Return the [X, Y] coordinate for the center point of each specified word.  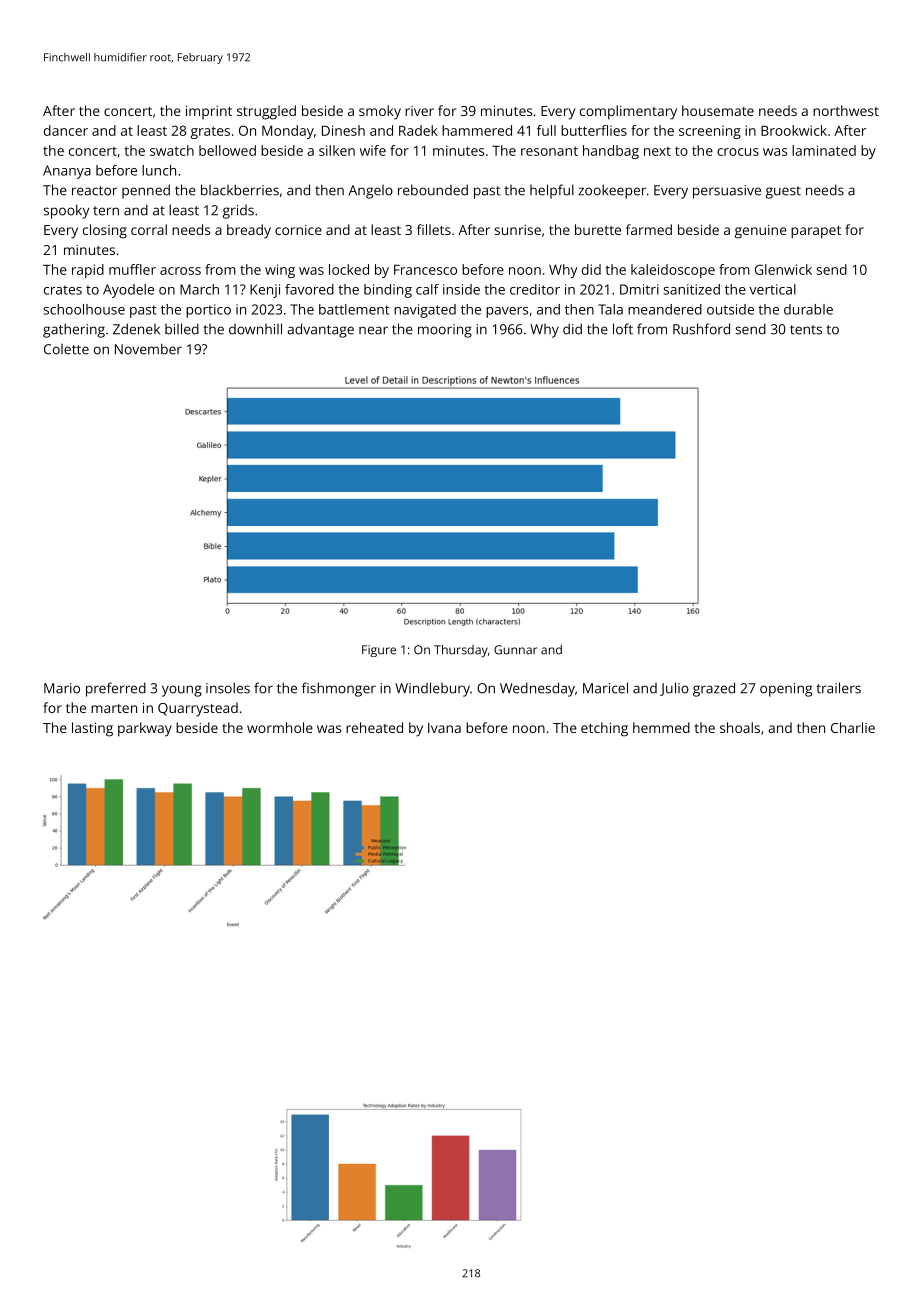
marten [114, 708]
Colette [66, 349]
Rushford [701, 329]
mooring [445, 331]
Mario [62, 688]
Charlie [853, 727]
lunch [159, 170]
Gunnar [515, 650]
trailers [838, 688]
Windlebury [432, 689]
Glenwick [783, 269]
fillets [434, 229]
